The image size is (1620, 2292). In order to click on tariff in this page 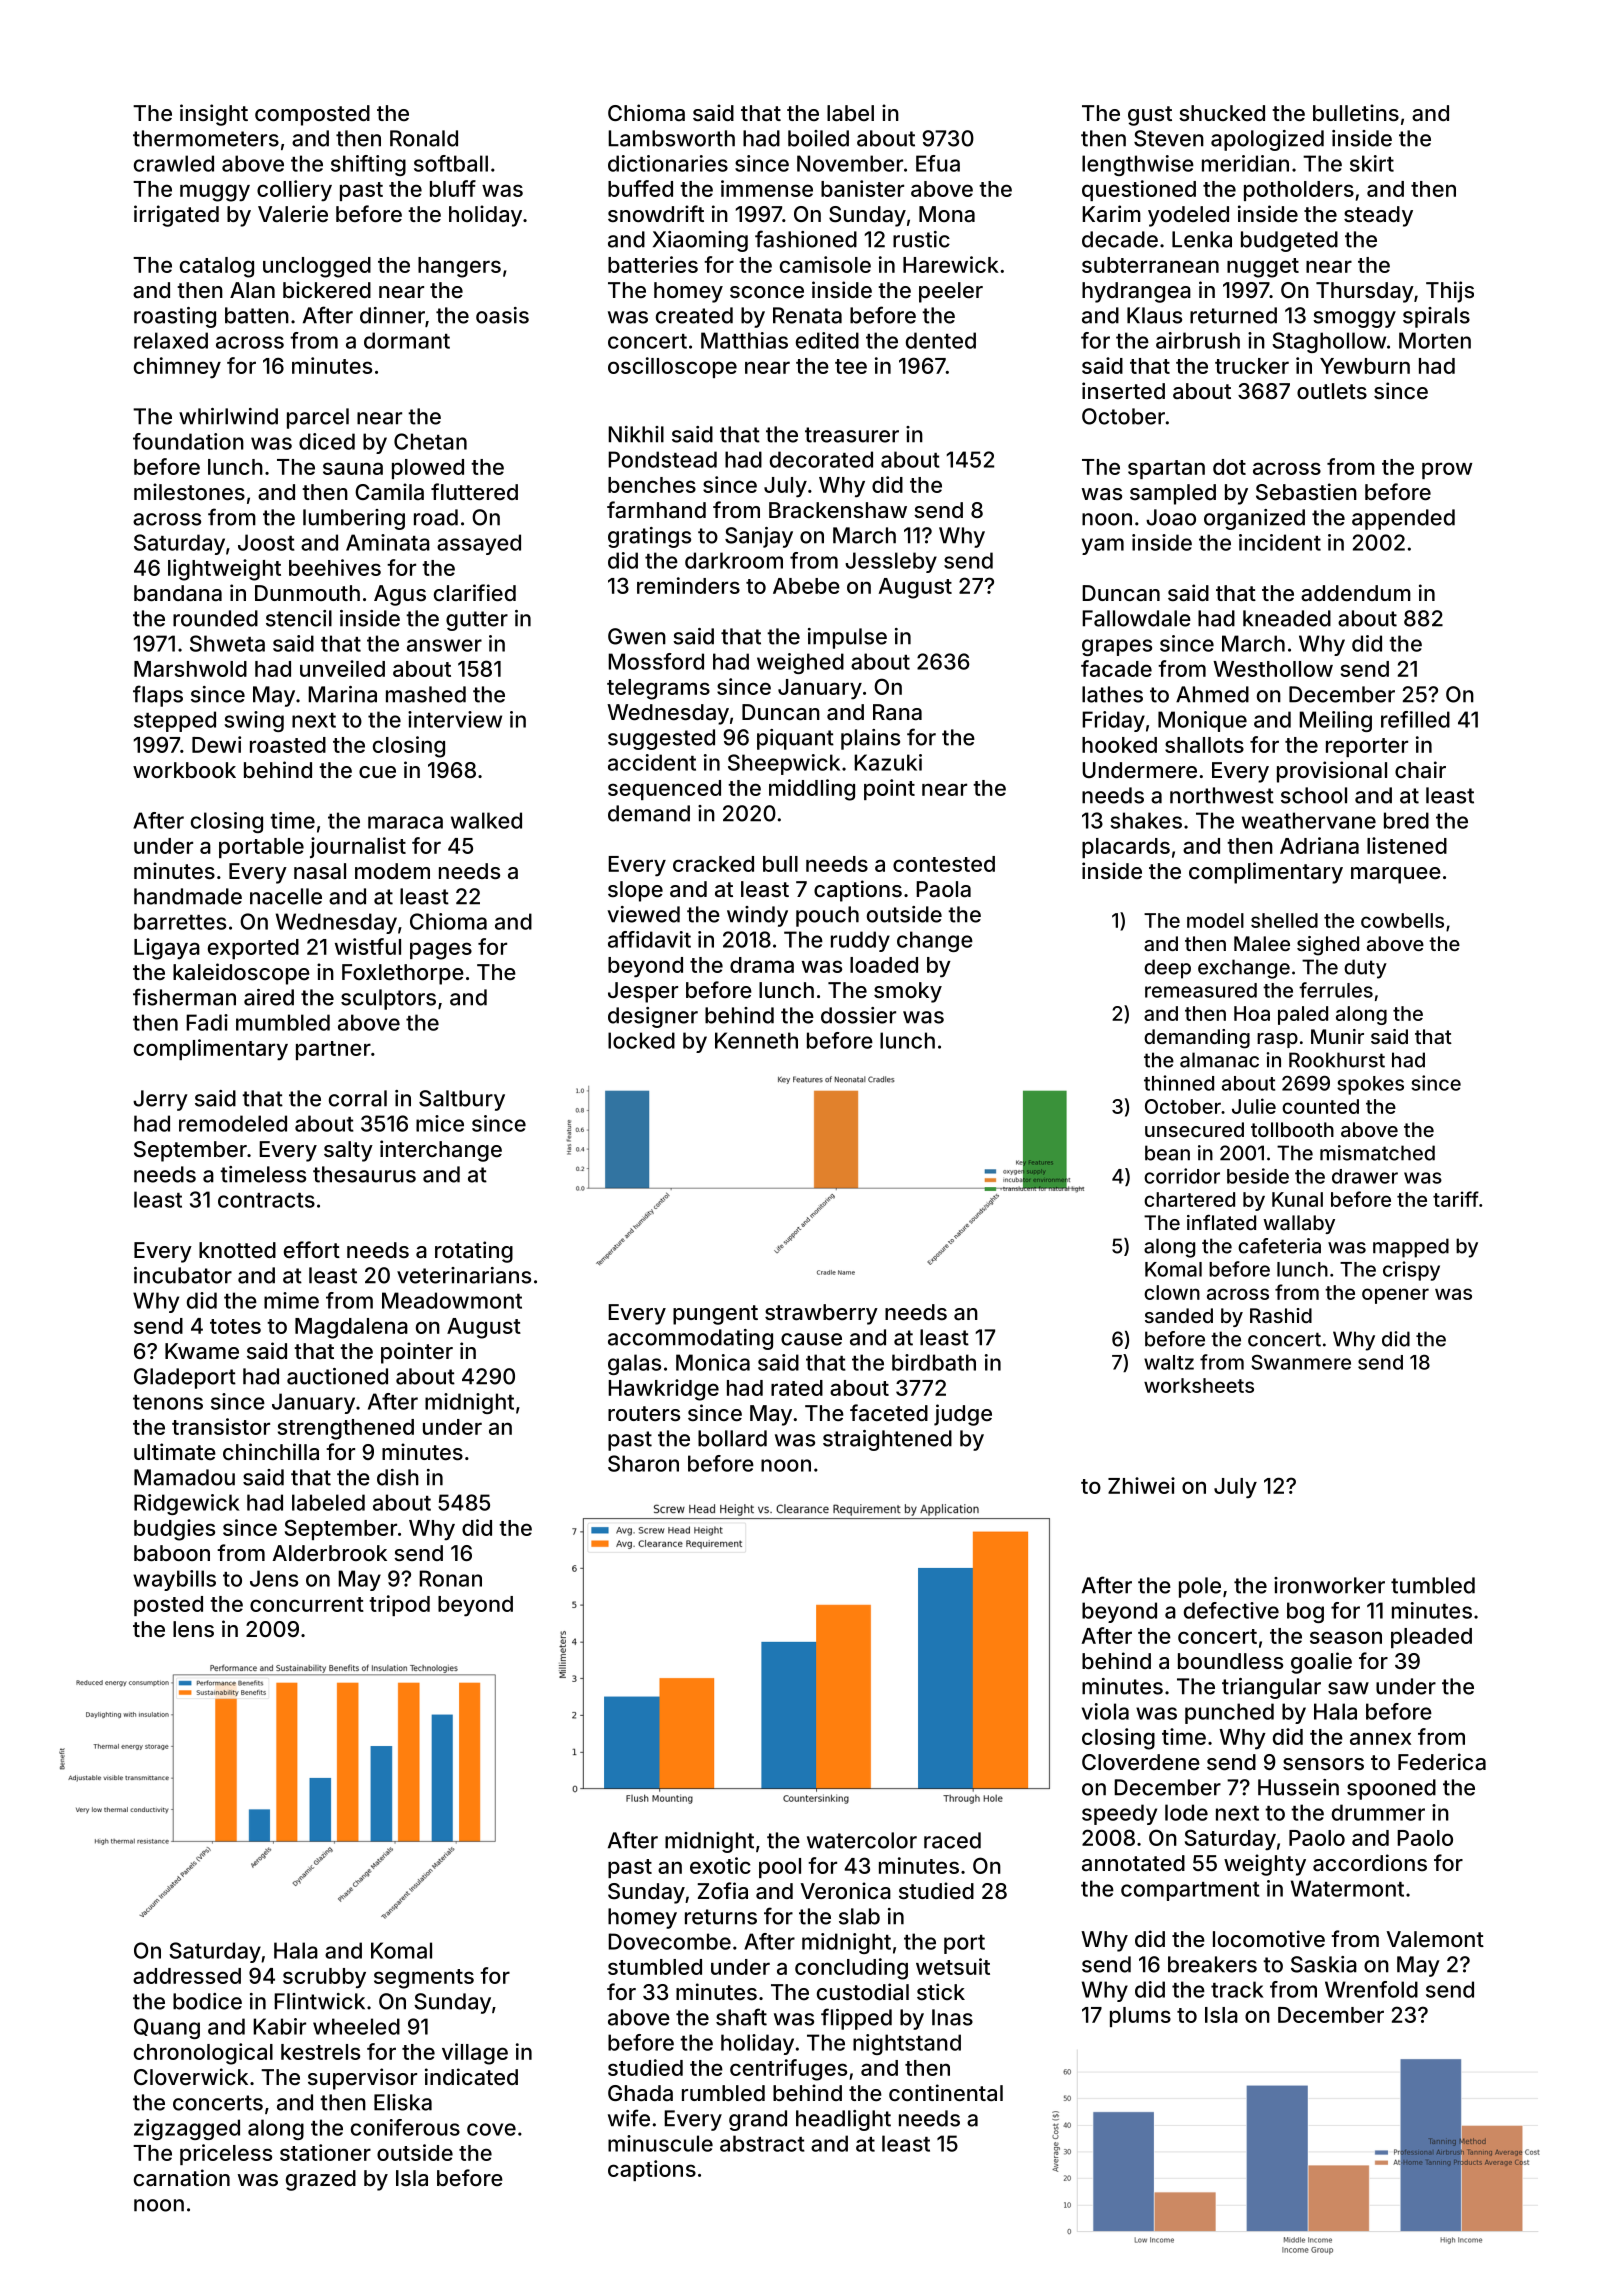, I will do `click(1456, 1199)`.
